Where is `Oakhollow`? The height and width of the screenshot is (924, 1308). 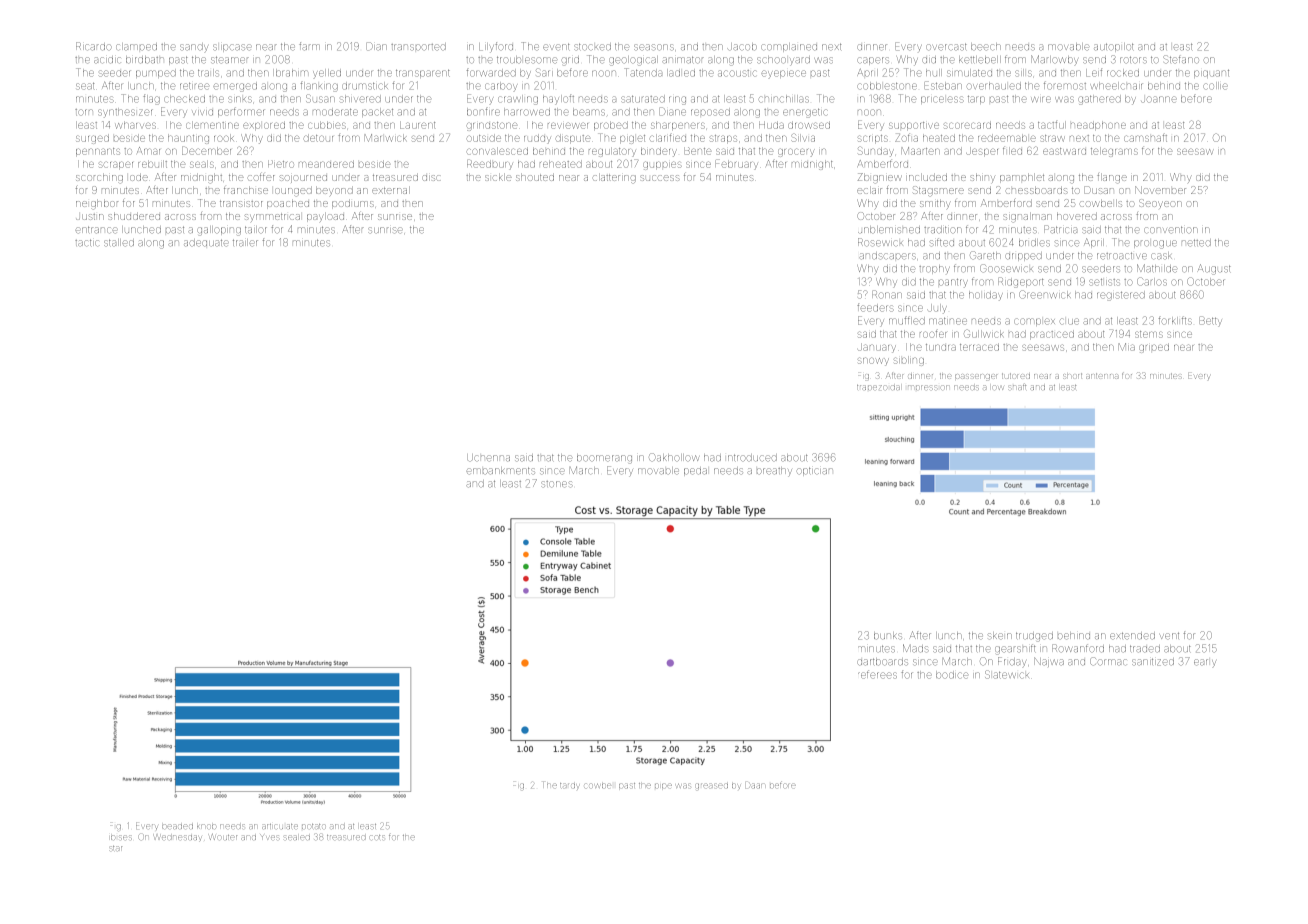
Oakhollow is located at coordinates (674, 457).
